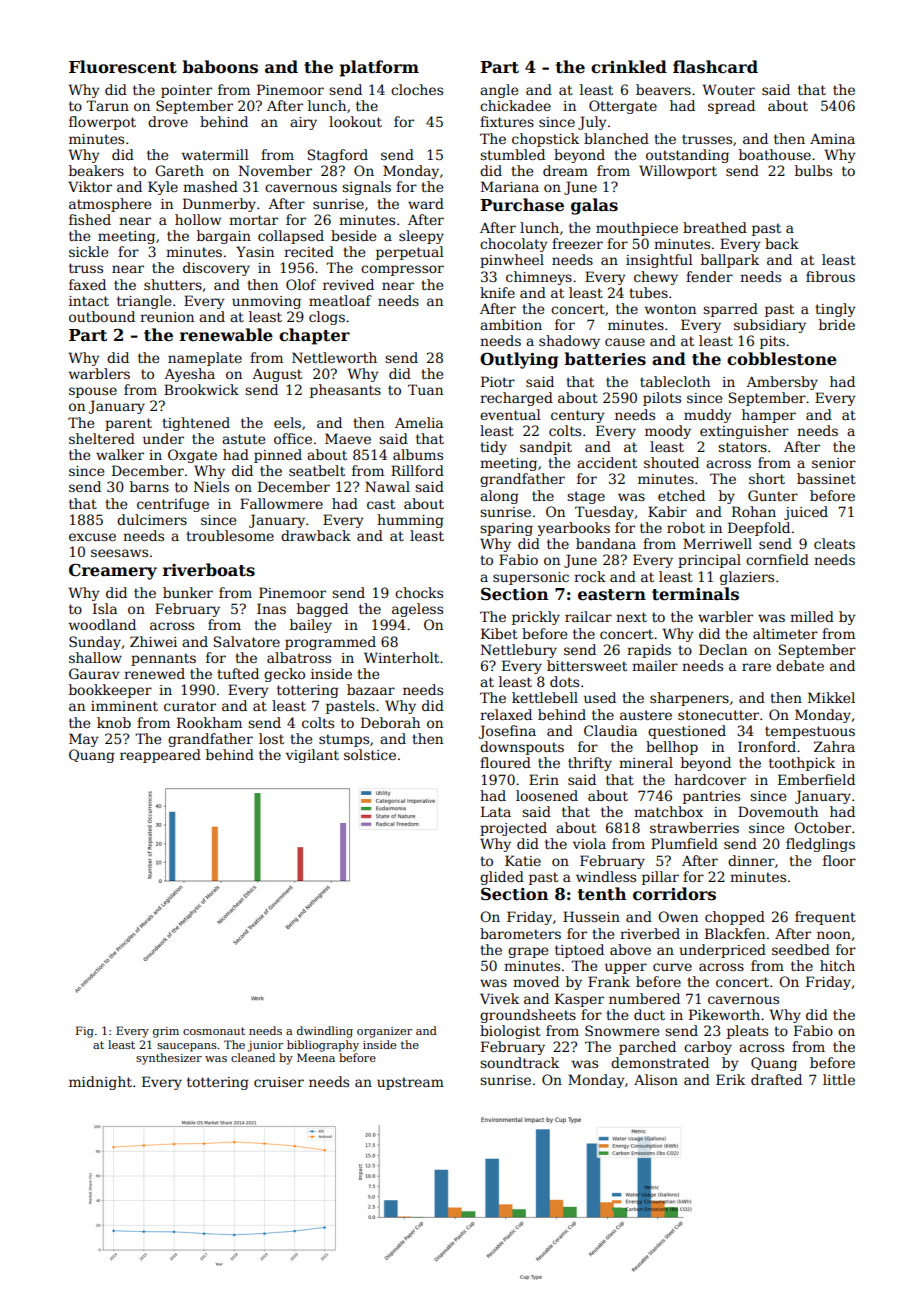  I want to click on reappeared, so click(160, 756).
